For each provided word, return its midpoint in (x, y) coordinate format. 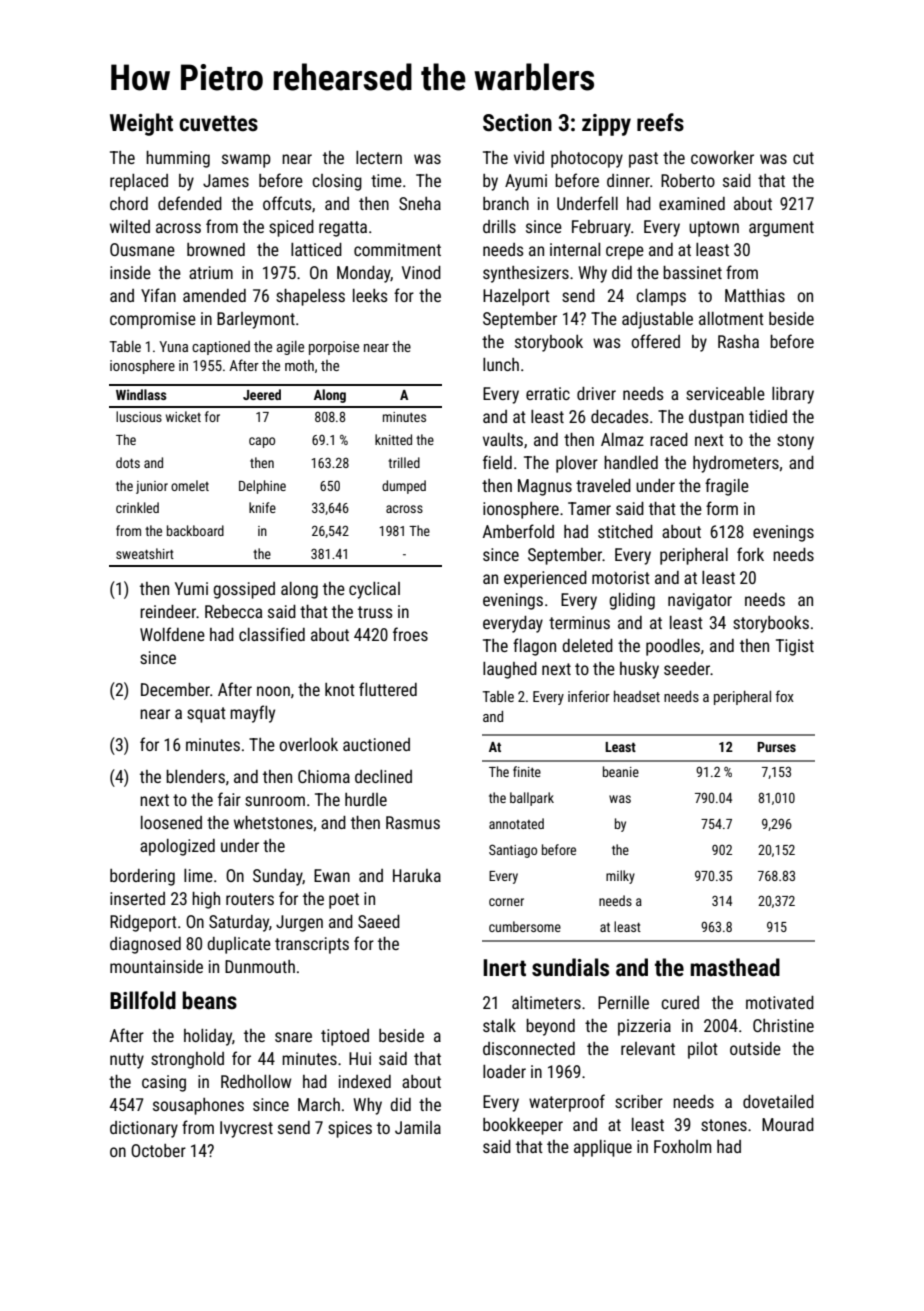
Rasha (738, 341)
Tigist (795, 647)
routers (250, 899)
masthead (735, 967)
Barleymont (256, 320)
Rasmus (413, 822)
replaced (139, 182)
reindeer (168, 611)
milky (620, 877)
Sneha (420, 203)
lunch (501, 364)
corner (506, 902)
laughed (510, 670)
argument (781, 229)
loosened (171, 822)
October (158, 1150)
